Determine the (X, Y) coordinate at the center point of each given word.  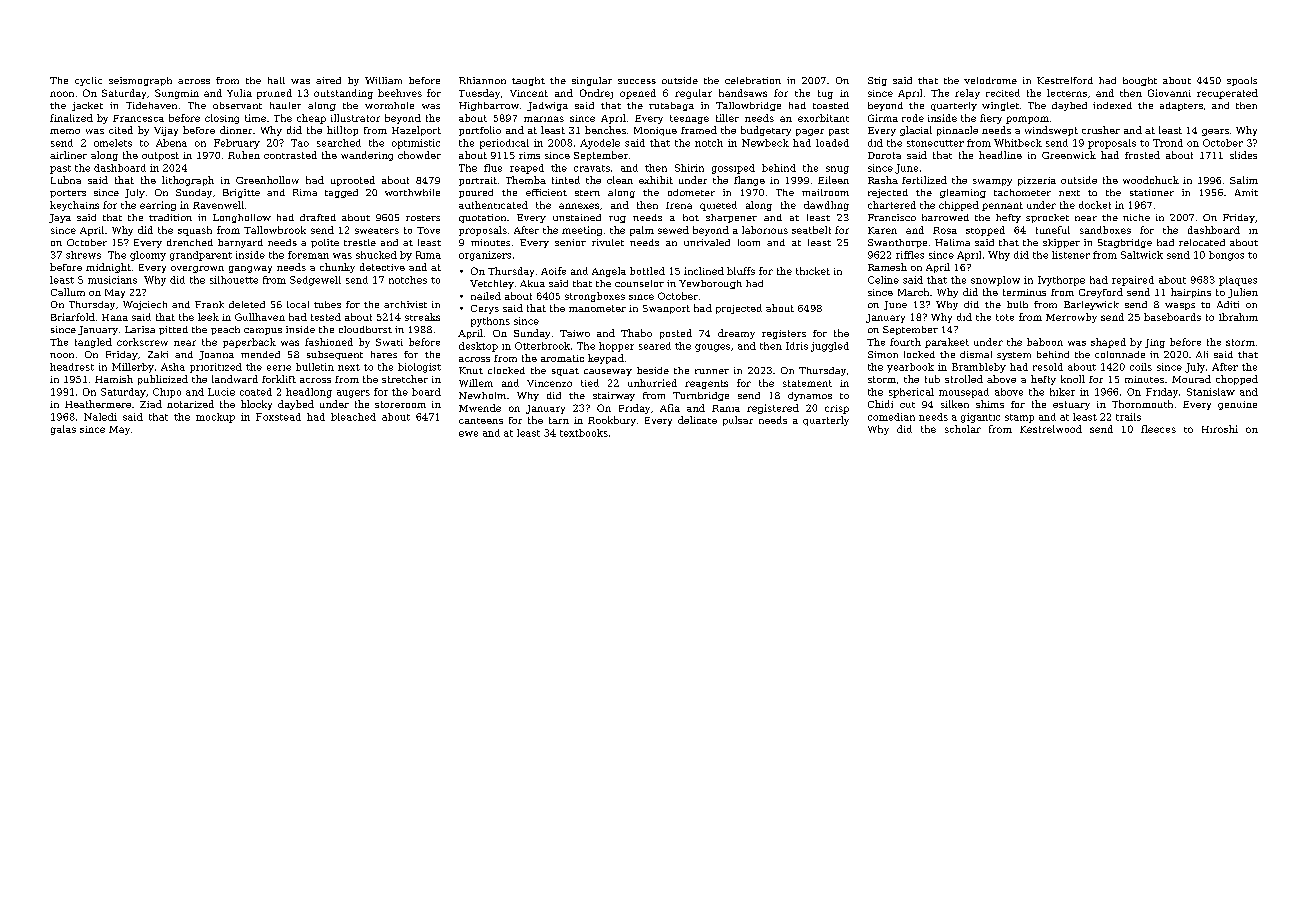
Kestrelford (1065, 80)
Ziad (151, 404)
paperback (249, 343)
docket (1095, 205)
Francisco (892, 217)
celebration (753, 80)
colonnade (1120, 354)
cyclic (88, 81)
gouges (712, 348)
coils (1141, 367)
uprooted (353, 181)
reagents (706, 384)
